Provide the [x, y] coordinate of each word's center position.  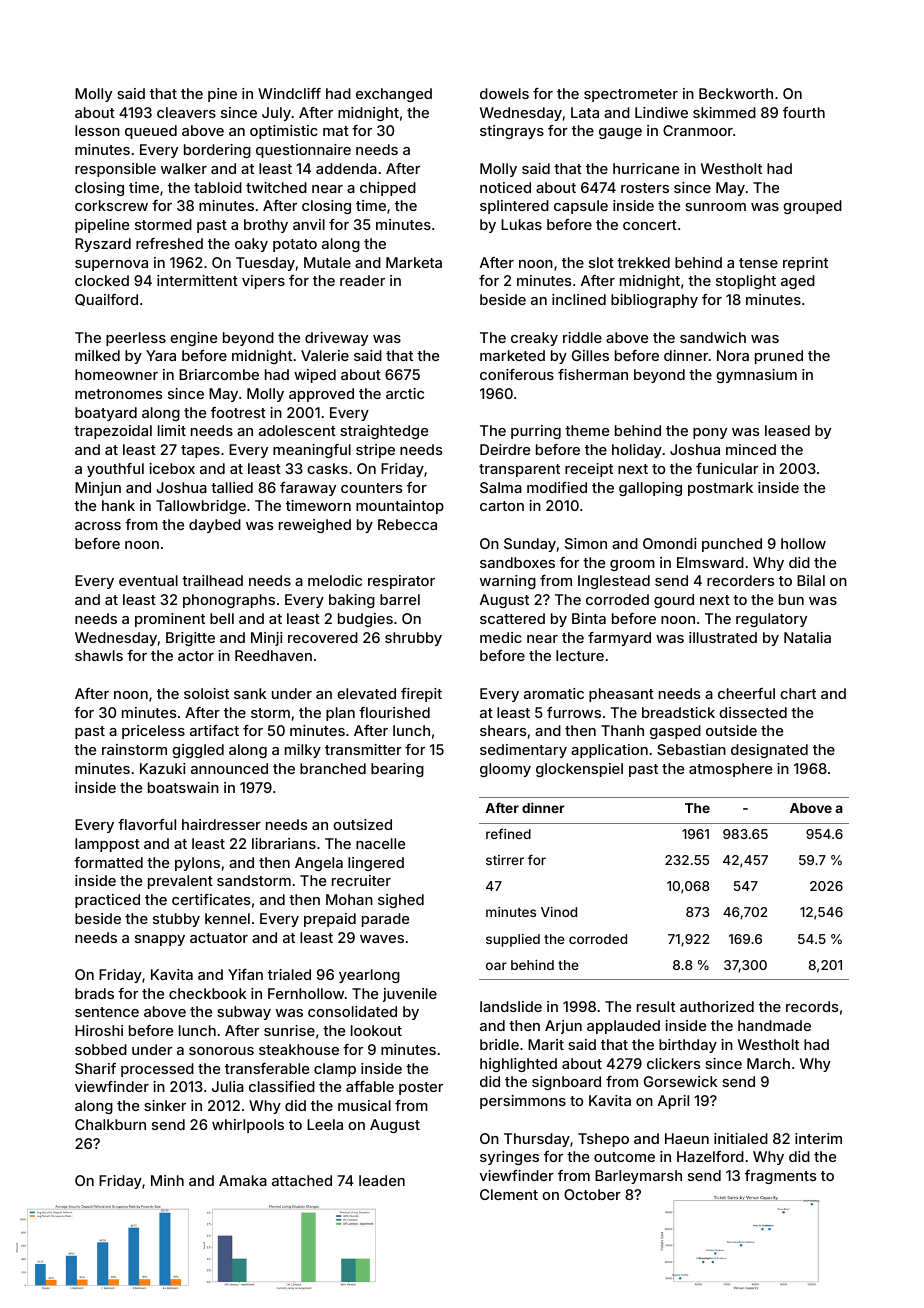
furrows [574, 712]
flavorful [147, 824]
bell [222, 618]
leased [787, 430]
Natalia [807, 637]
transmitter [363, 749]
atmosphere [730, 770]
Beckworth [736, 93]
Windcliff [289, 93]
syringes [509, 1158]
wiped [315, 376]
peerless [136, 339]
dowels [504, 93]
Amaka [243, 1180]
